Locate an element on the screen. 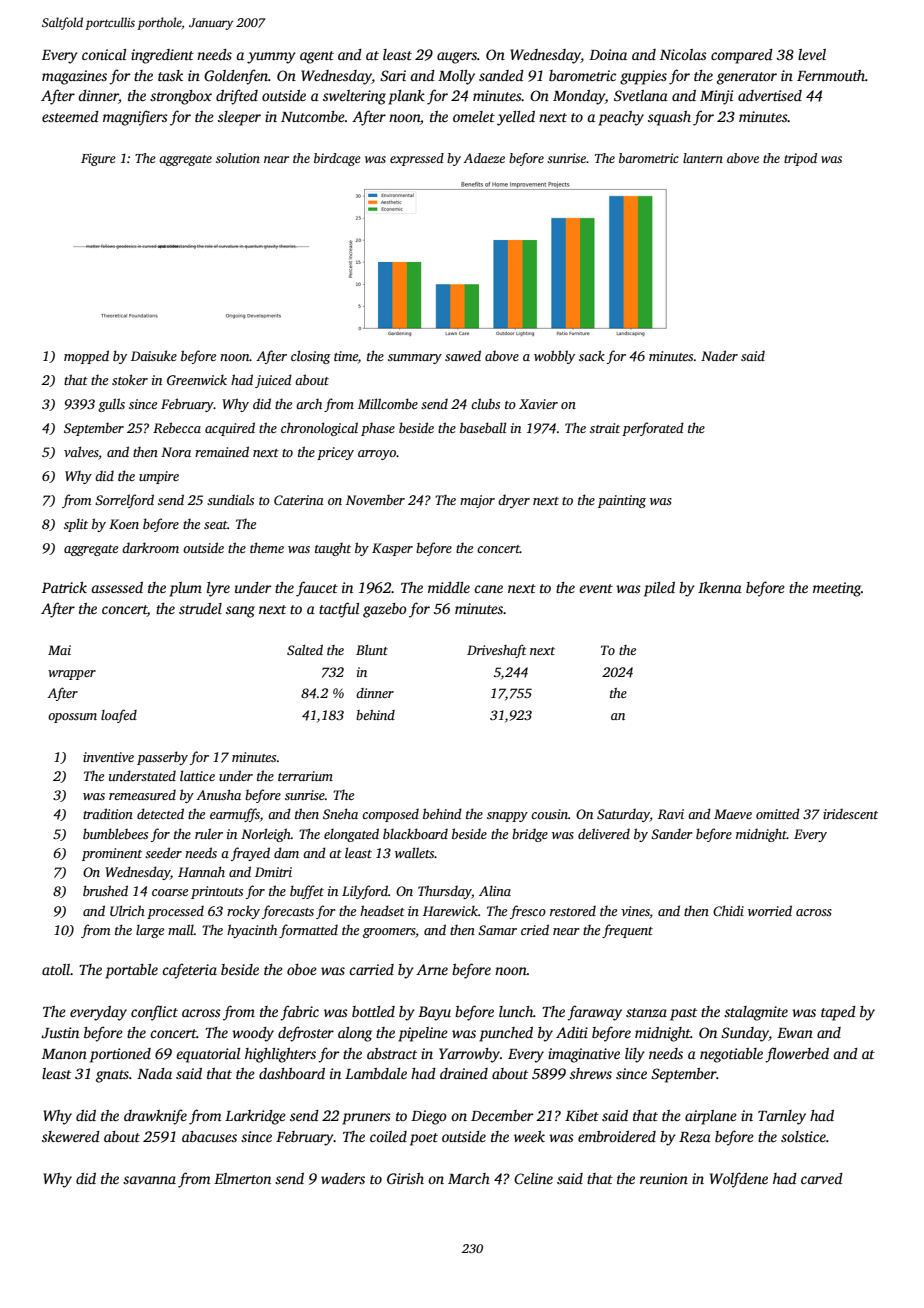  magnifiers is located at coordinates (135, 118).
